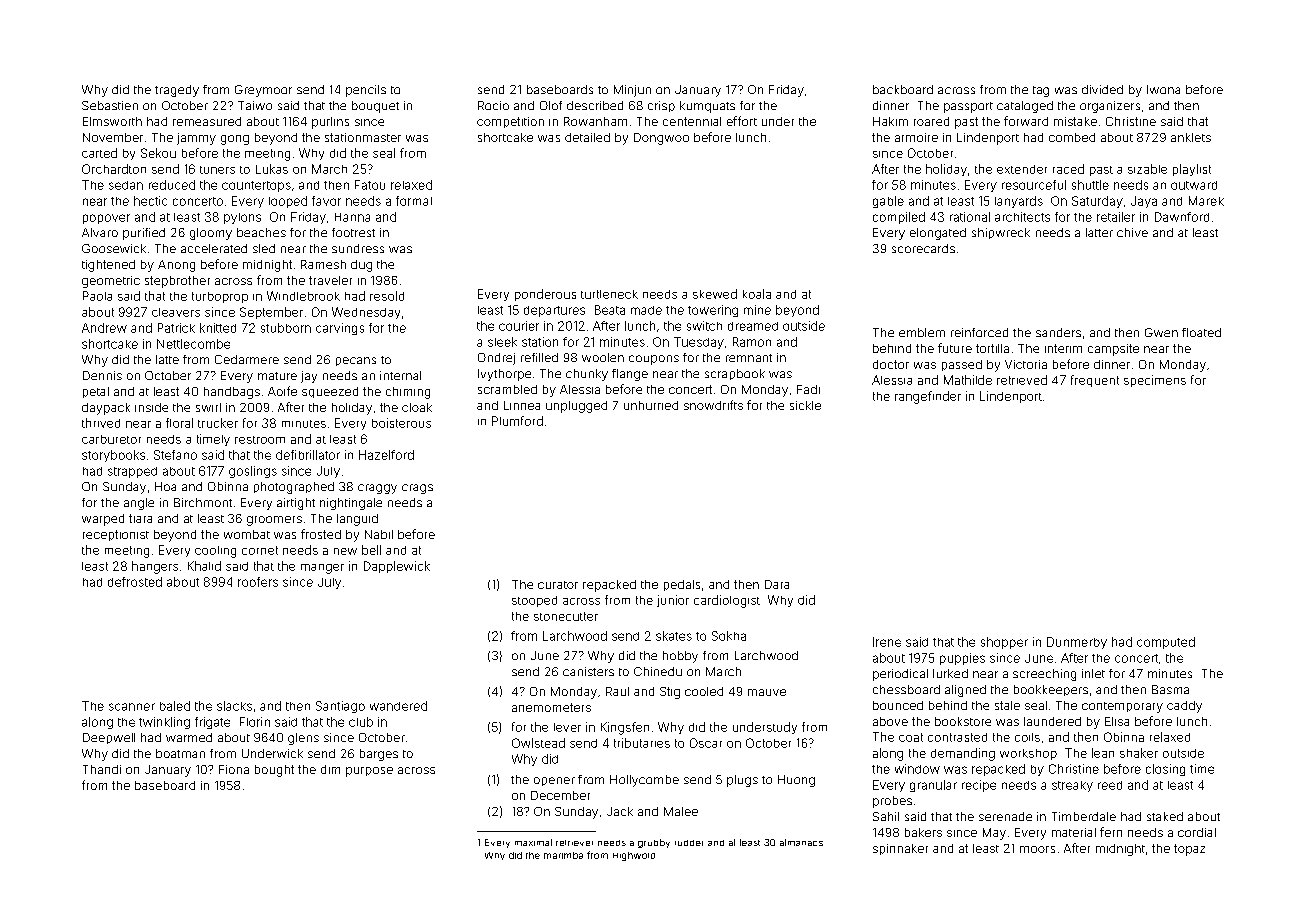 This screenshot has height=924, width=1308. Describe the element at coordinates (258, 582) in the screenshot. I see `roofers` at that location.
